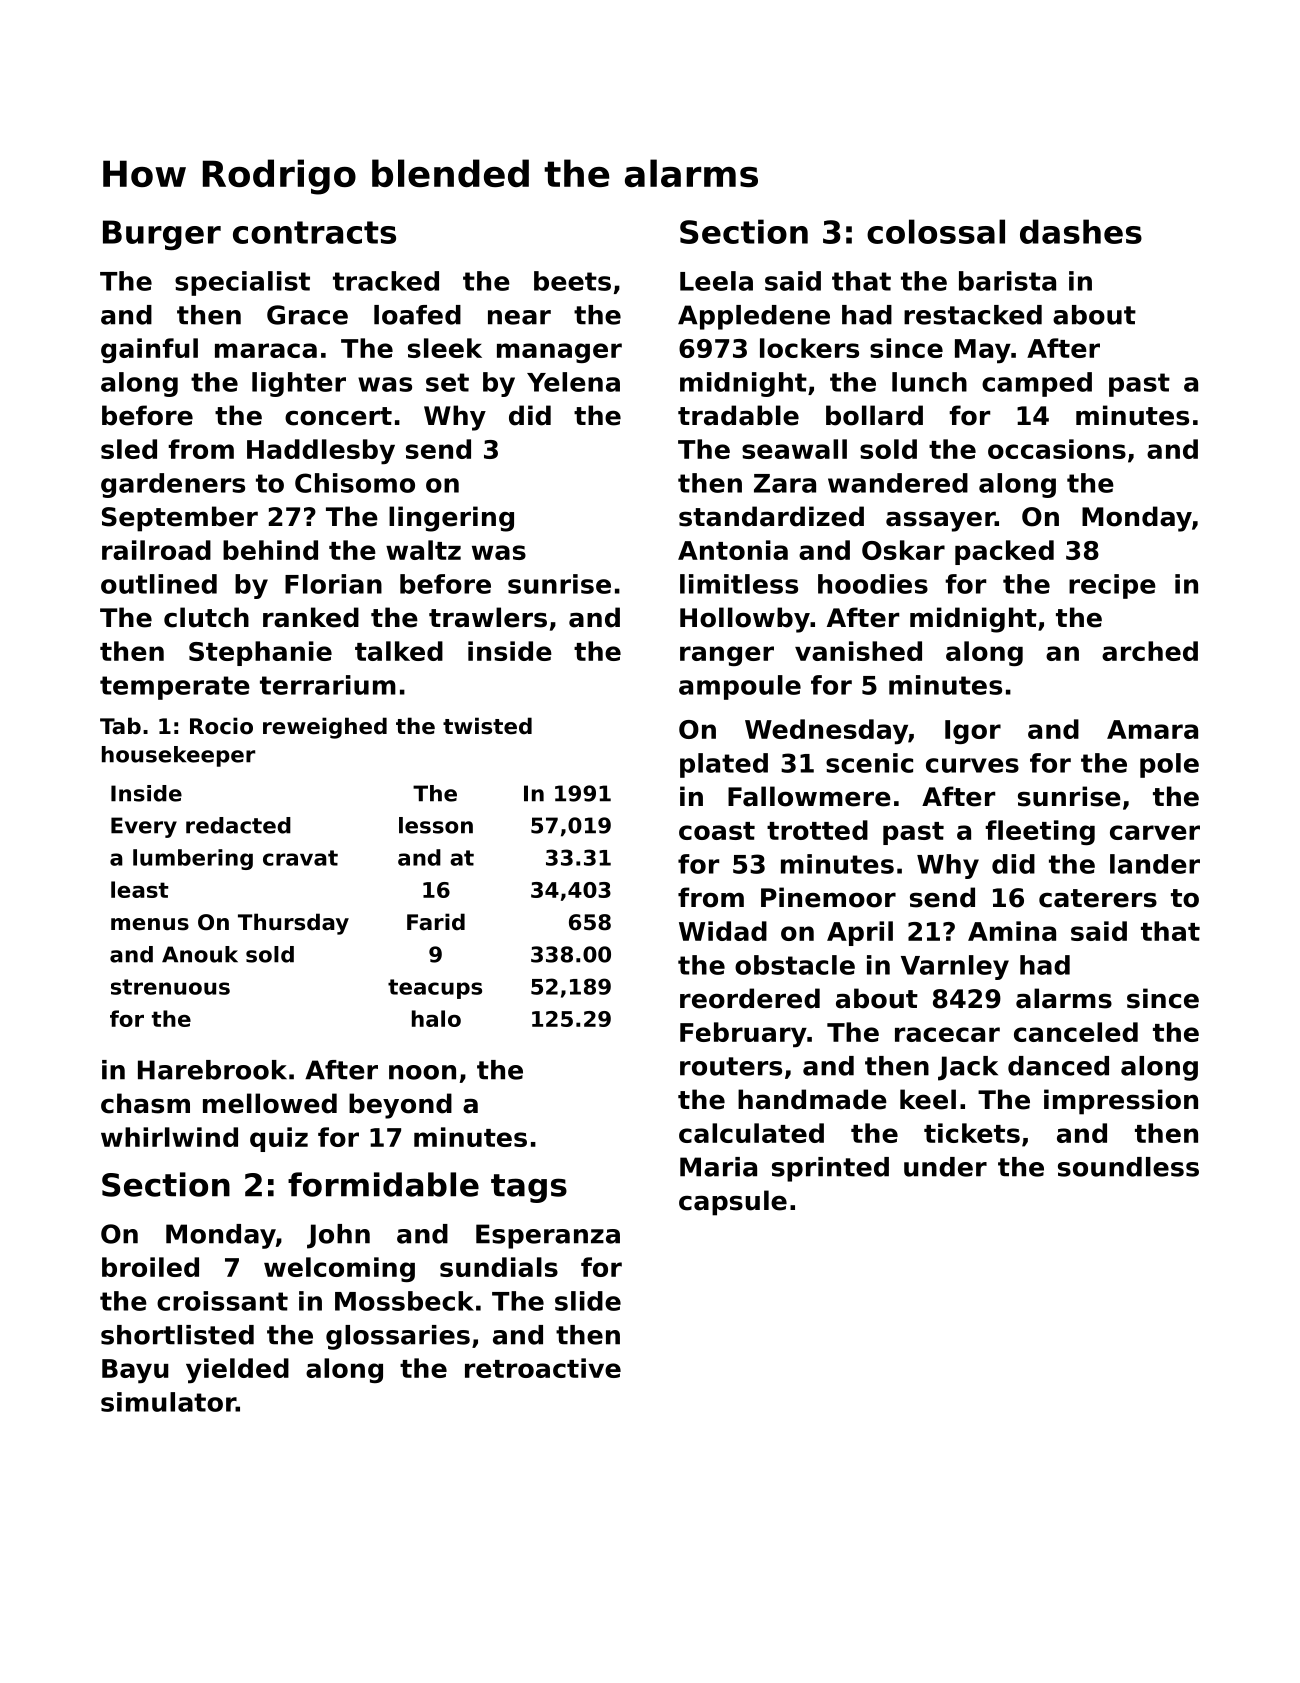 Image resolution: width=1300 pixels, height=1683 pixels. Describe the element at coordinates (529, 1188) in the screenshot. I see `tags` at that location.
